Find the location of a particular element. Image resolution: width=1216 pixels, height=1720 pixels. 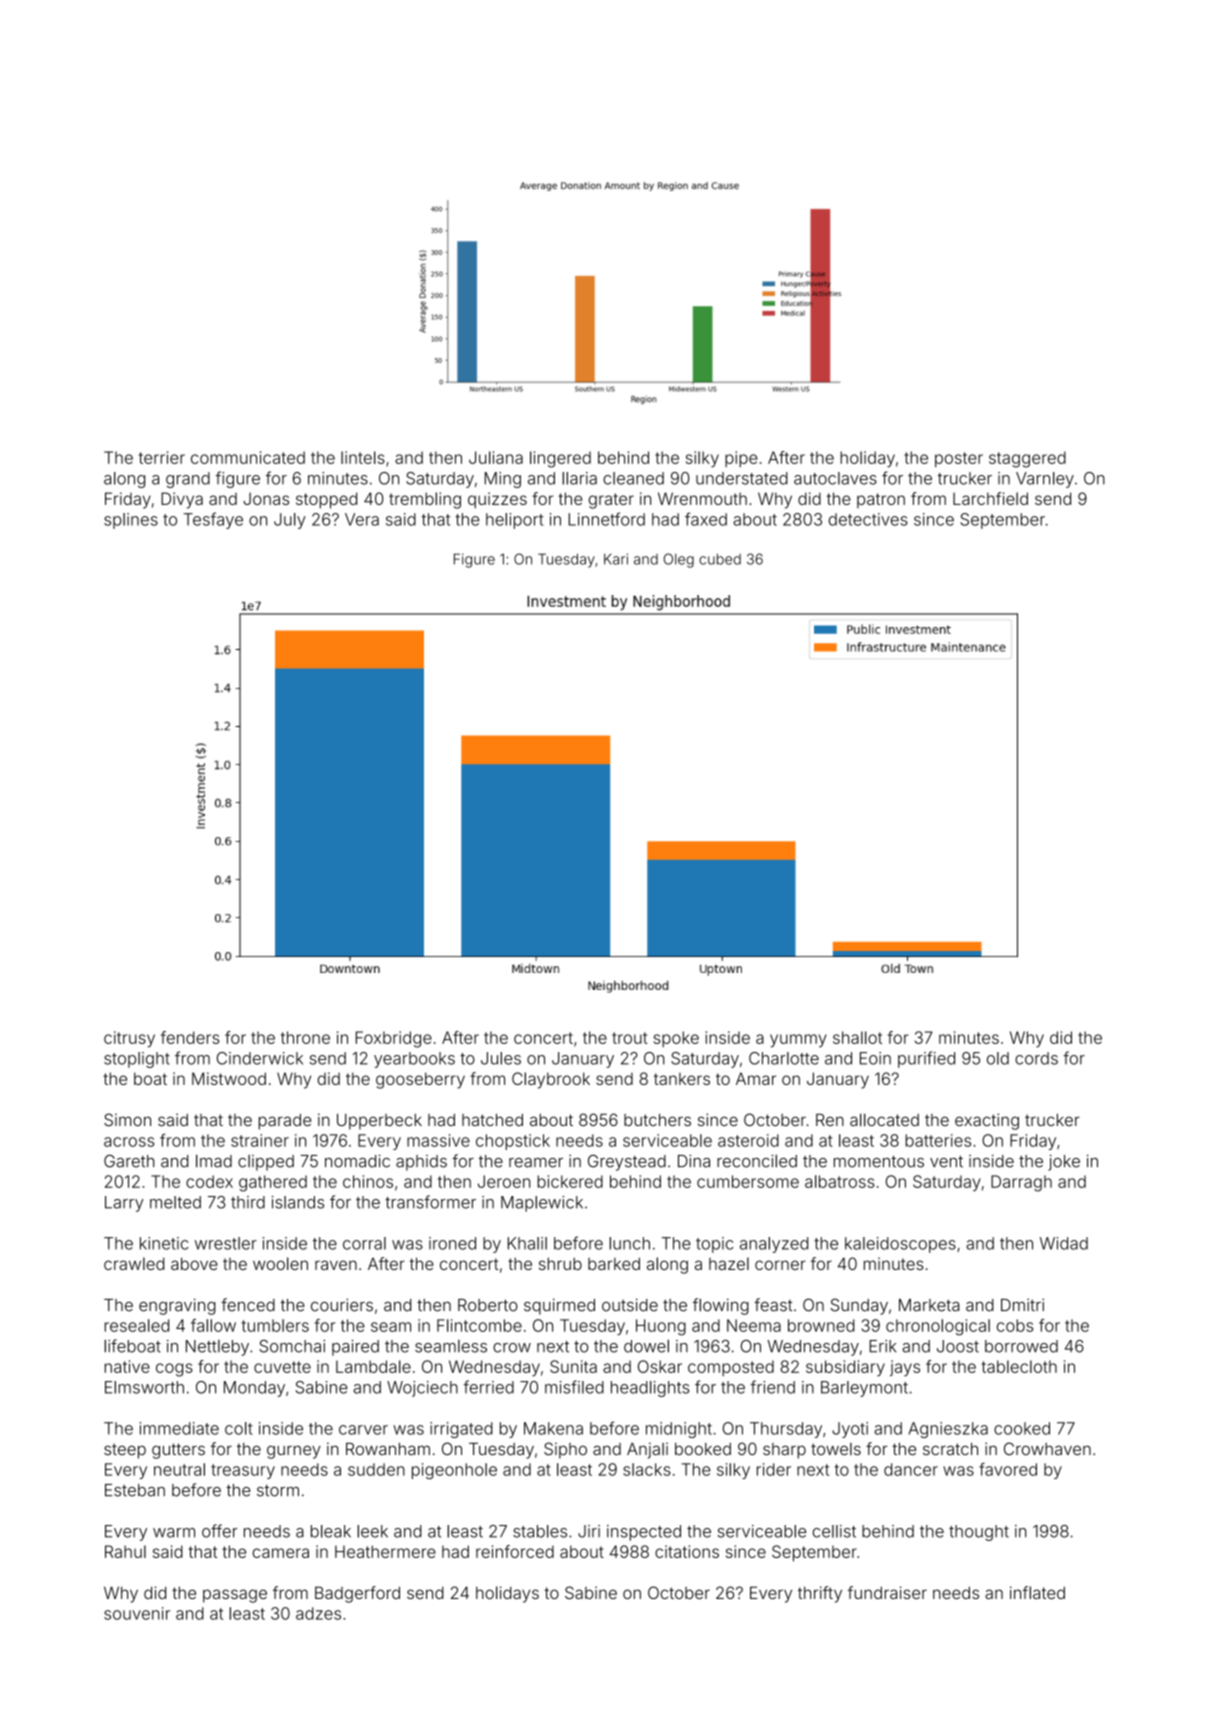

leek is located at coordinates (372, 1531).
